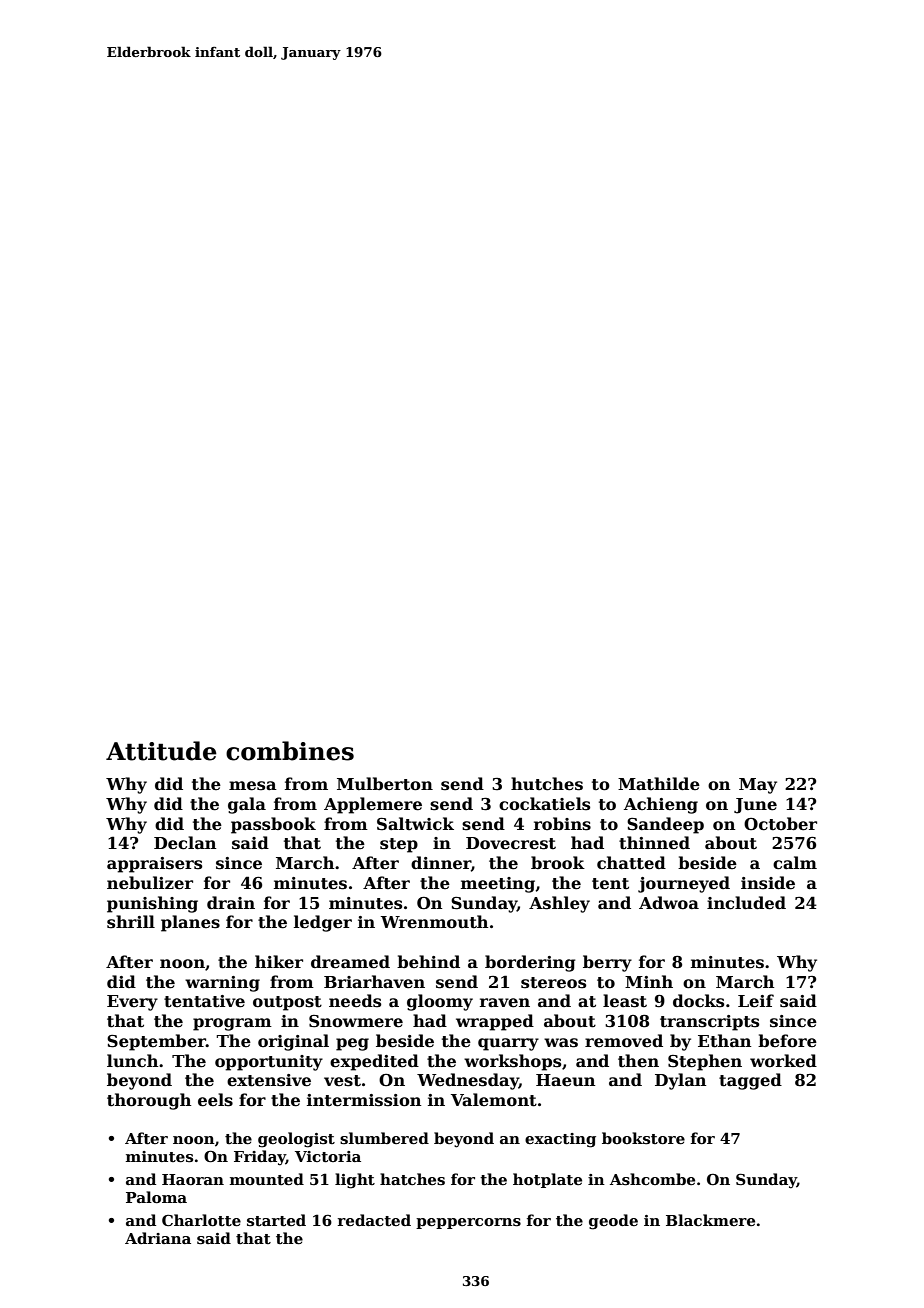 The height and width of the screenshot is (1308, 924). Describe the element at coordinates (247, 805) in the screenshot. I see `gala` at that location.
